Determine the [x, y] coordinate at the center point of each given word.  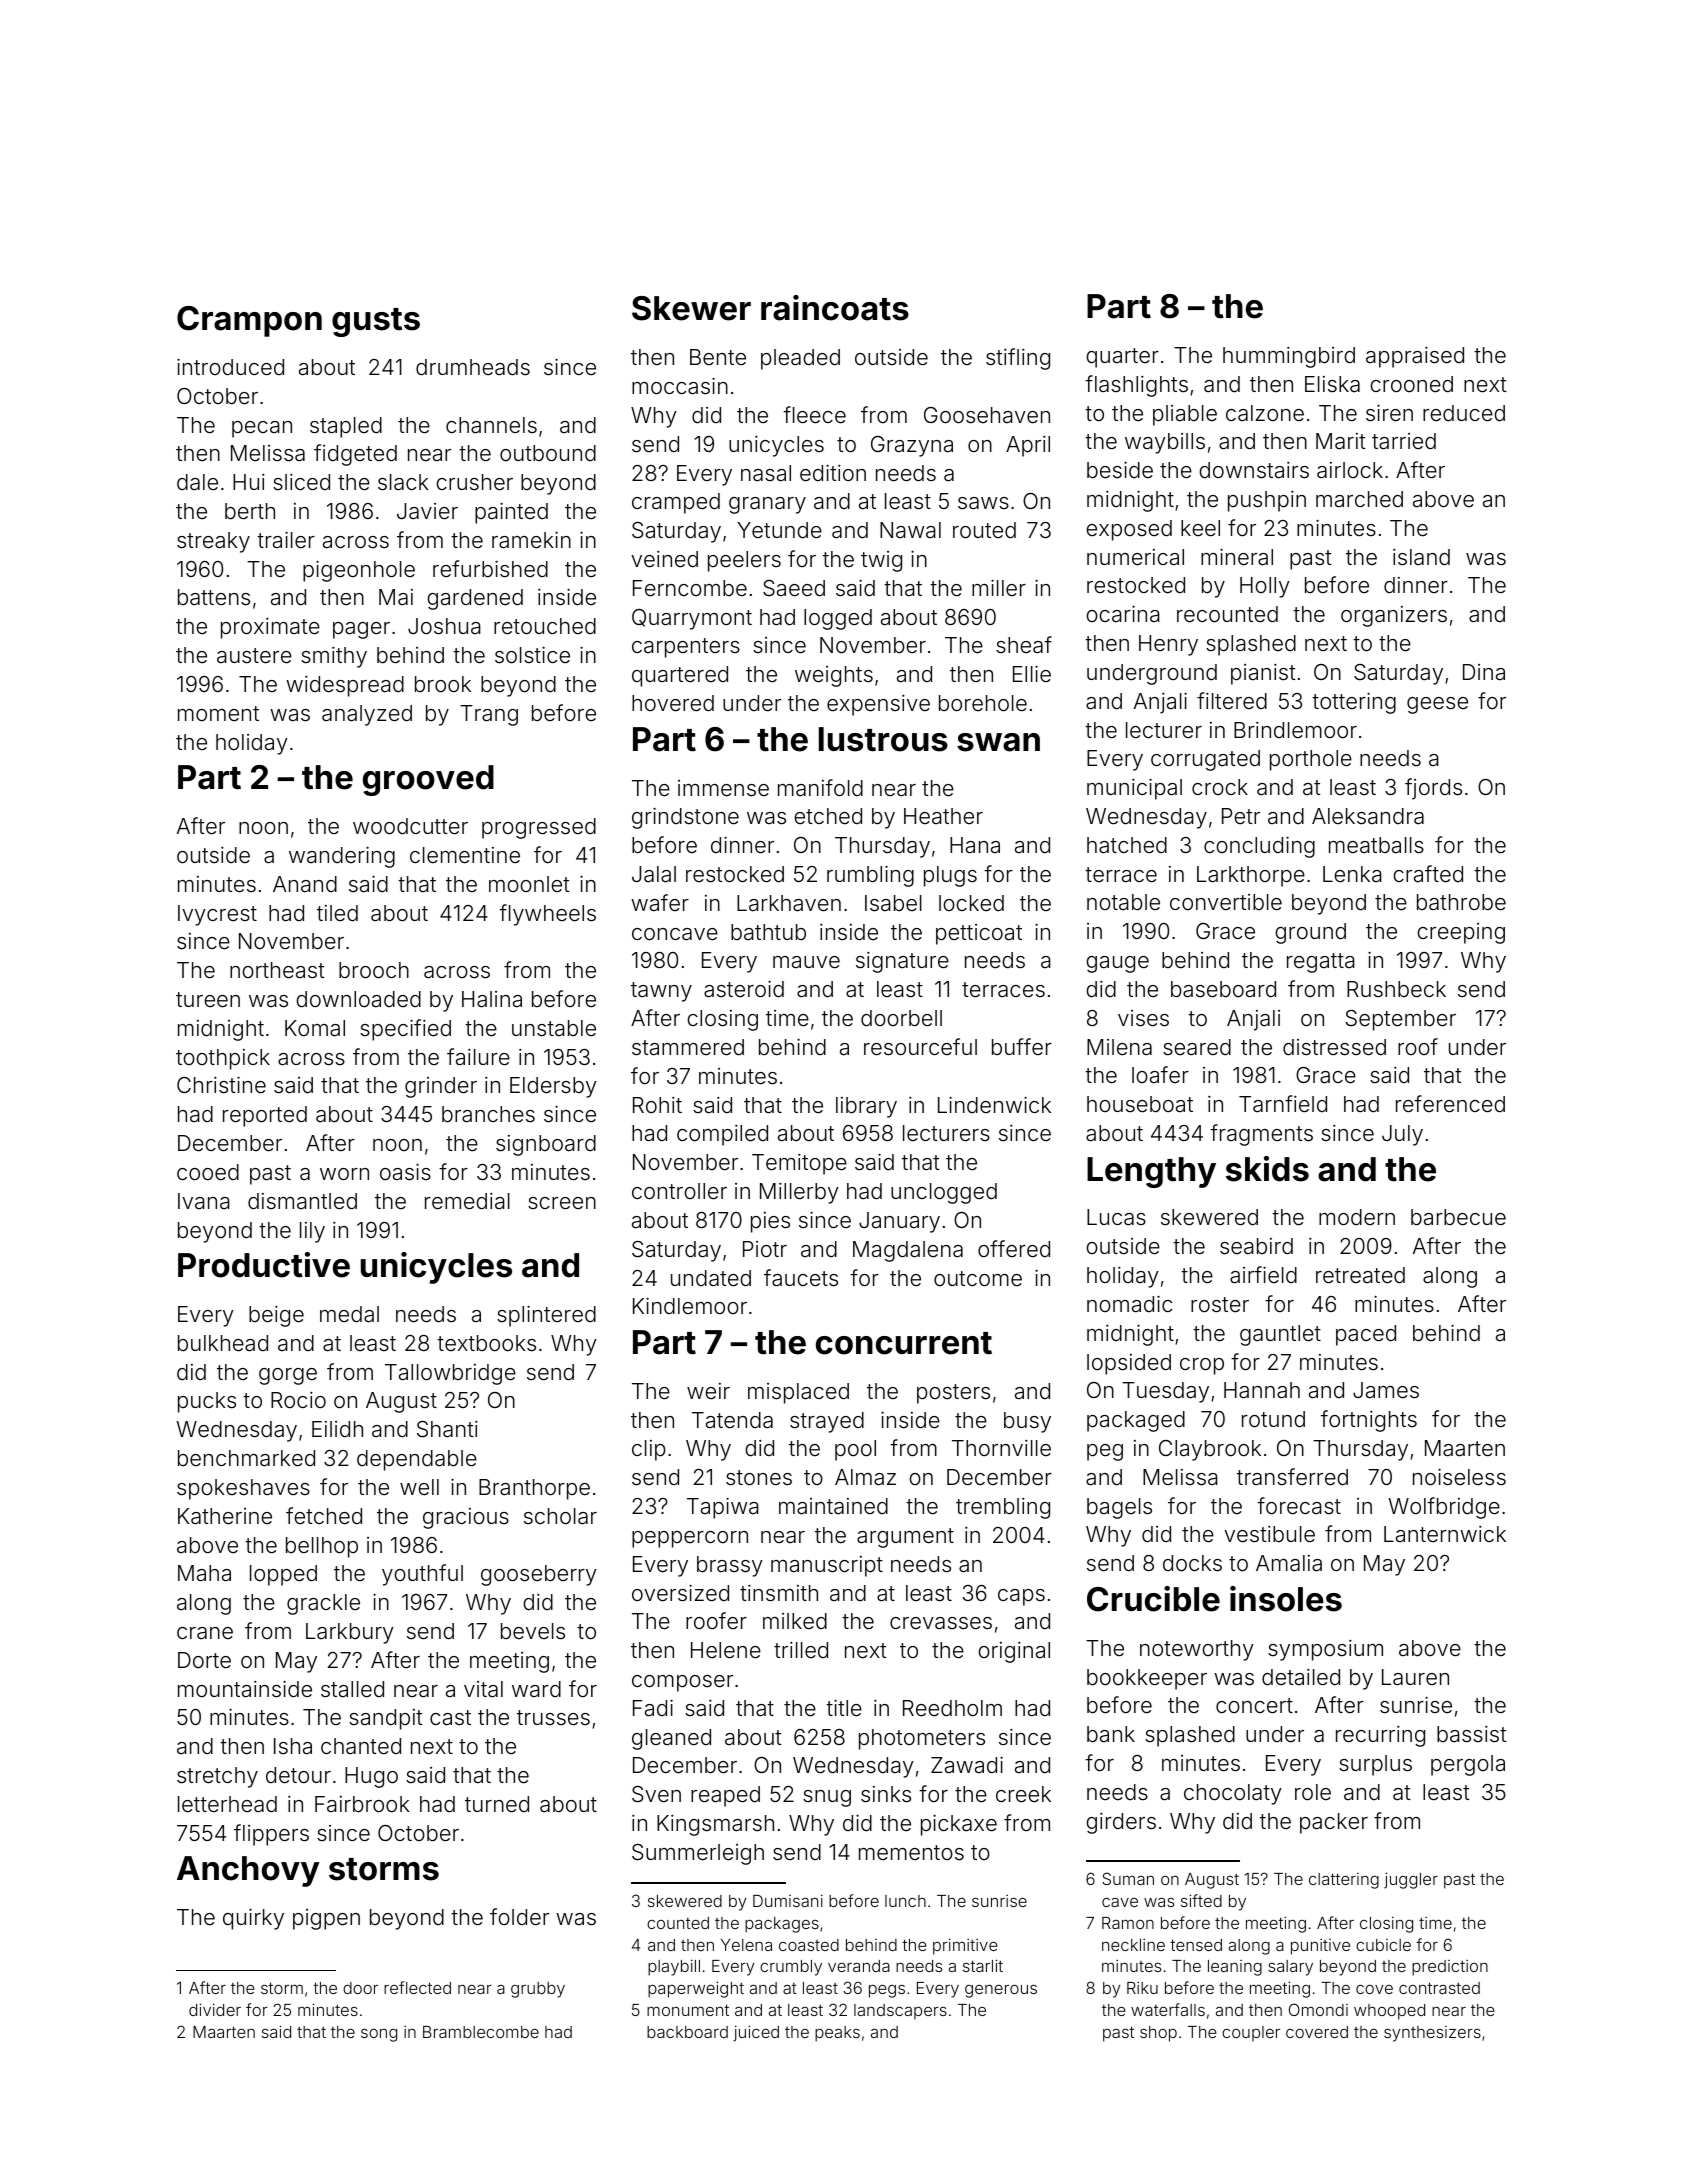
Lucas [1116, 1217]
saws [983, 503]
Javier [427, 511]
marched [1359, 499]
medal [349, 1314]
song [379, 2035]
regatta [1321, 963]
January [899, 1222]
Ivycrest [217, 915]
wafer [660, 903]
